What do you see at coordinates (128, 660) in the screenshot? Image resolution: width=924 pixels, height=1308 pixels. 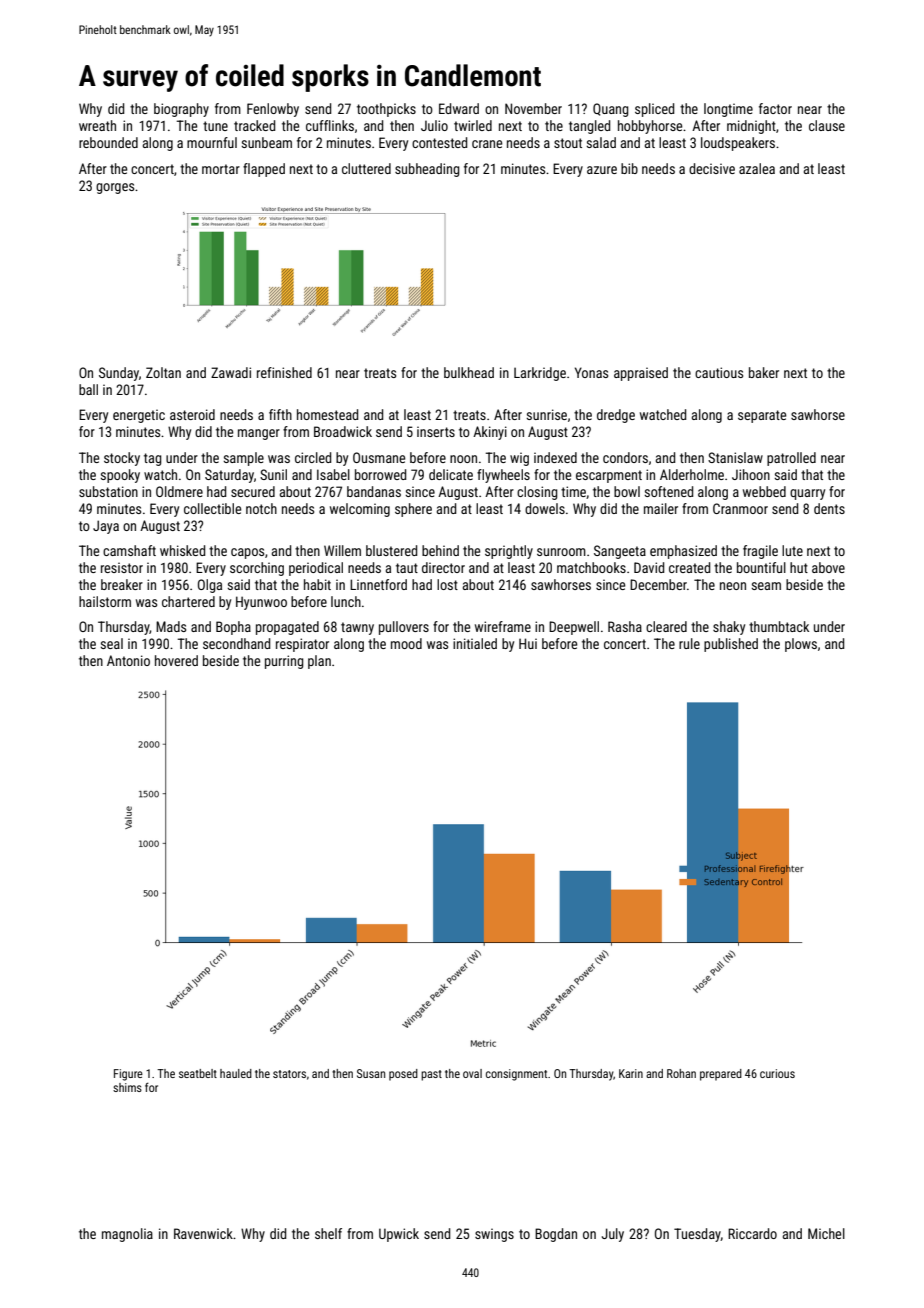 I see `Antonio` at bounding box center [128, 660].
